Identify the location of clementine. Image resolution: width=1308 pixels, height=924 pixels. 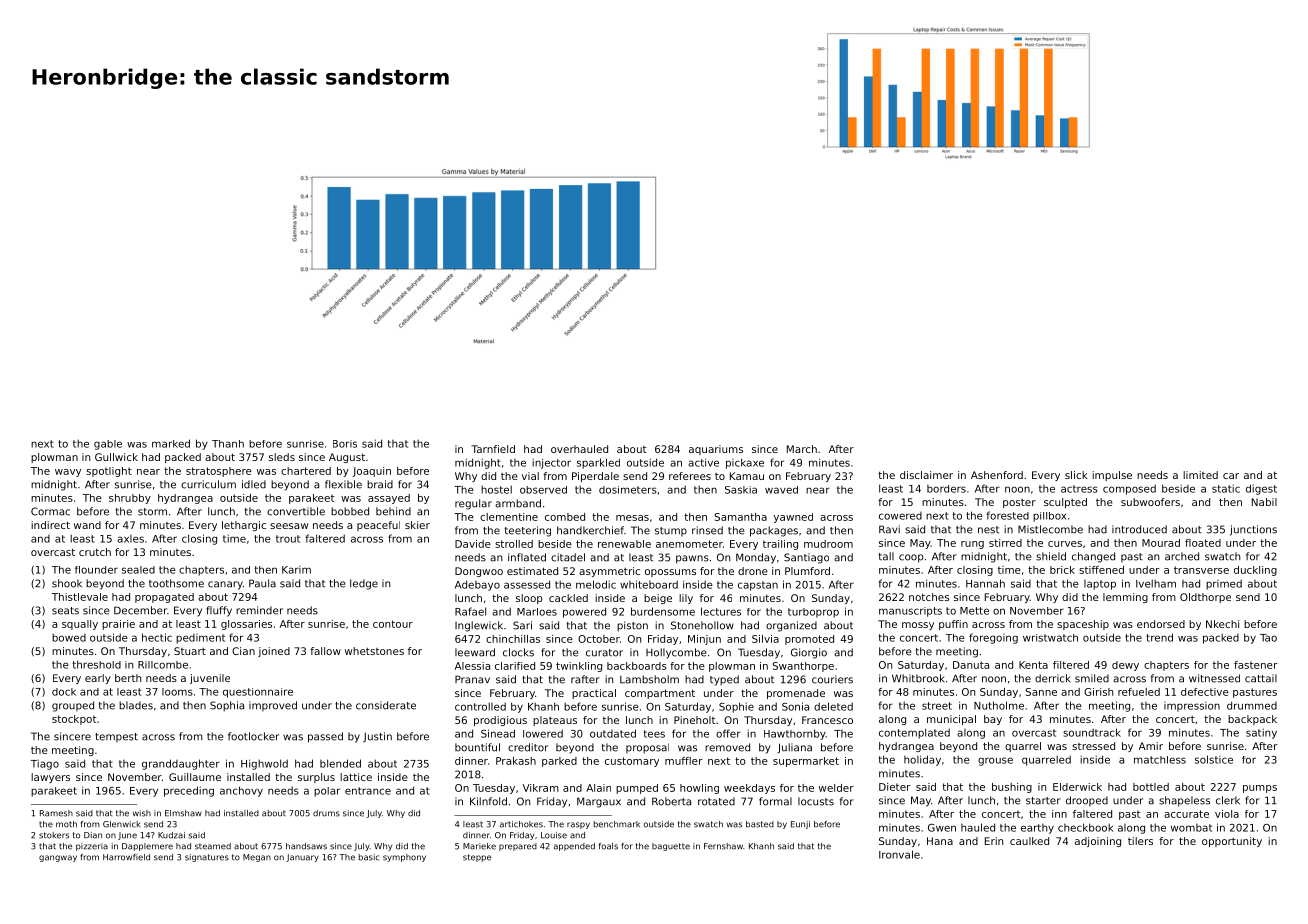
(509, 517).
